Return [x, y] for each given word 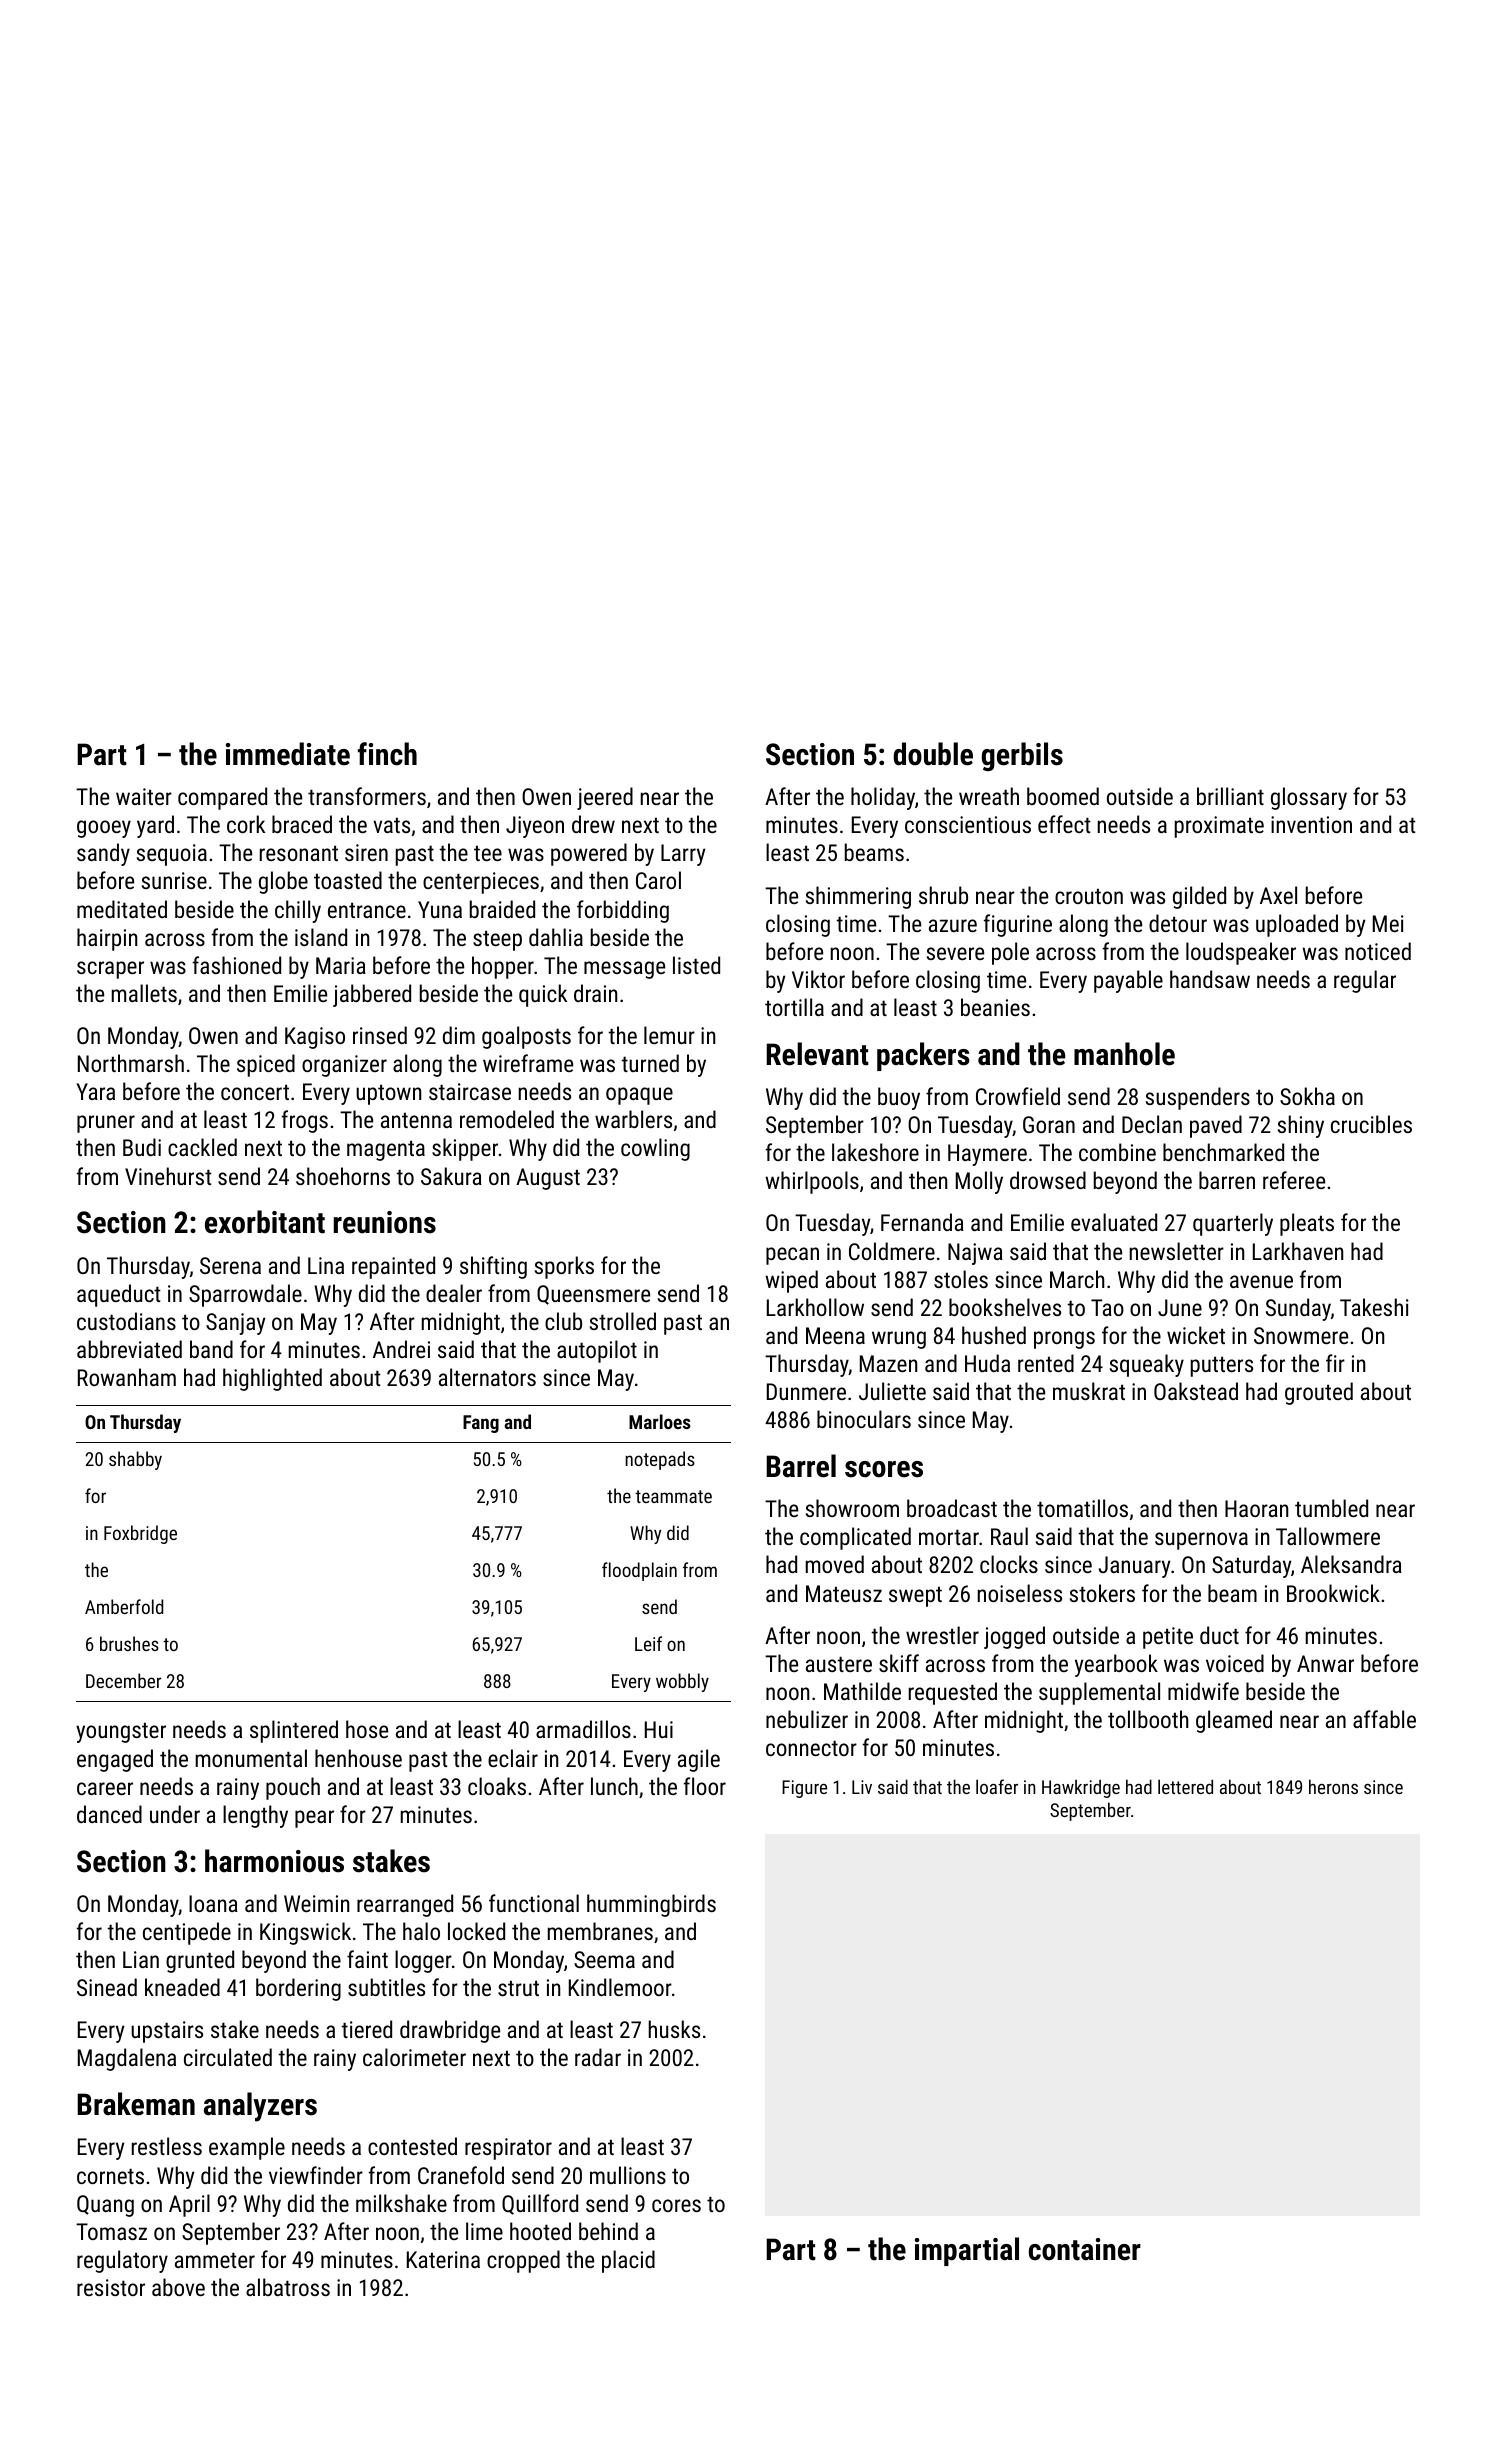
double [933, 754]
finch [387, 754]
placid [628, 2261]
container [1085, 2249]
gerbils [1022, 756]
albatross [288, 2287]
